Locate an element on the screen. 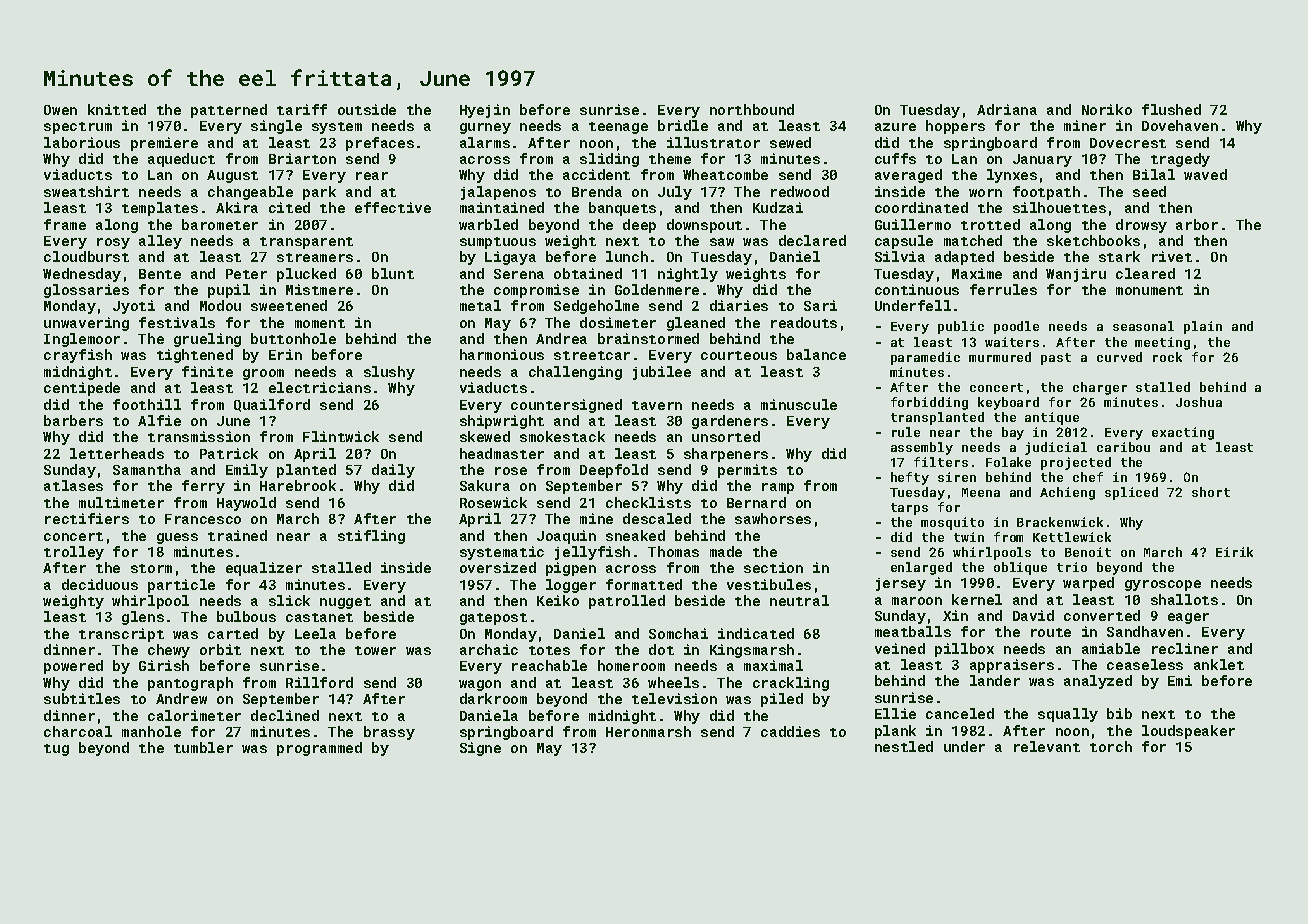  park is located at coordinates (319, 193).
